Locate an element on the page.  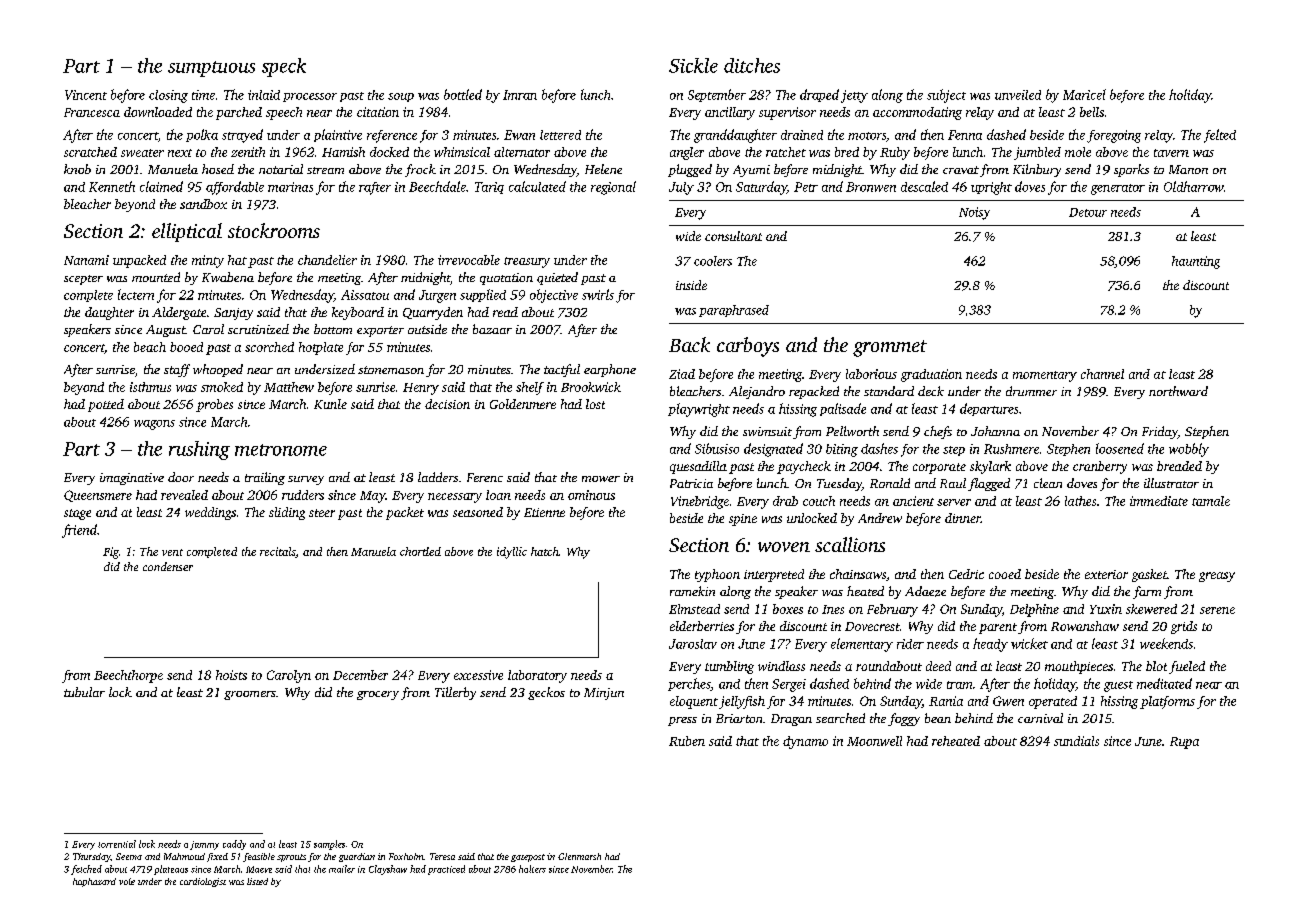
northward is located at coordinates (1178, 391).
